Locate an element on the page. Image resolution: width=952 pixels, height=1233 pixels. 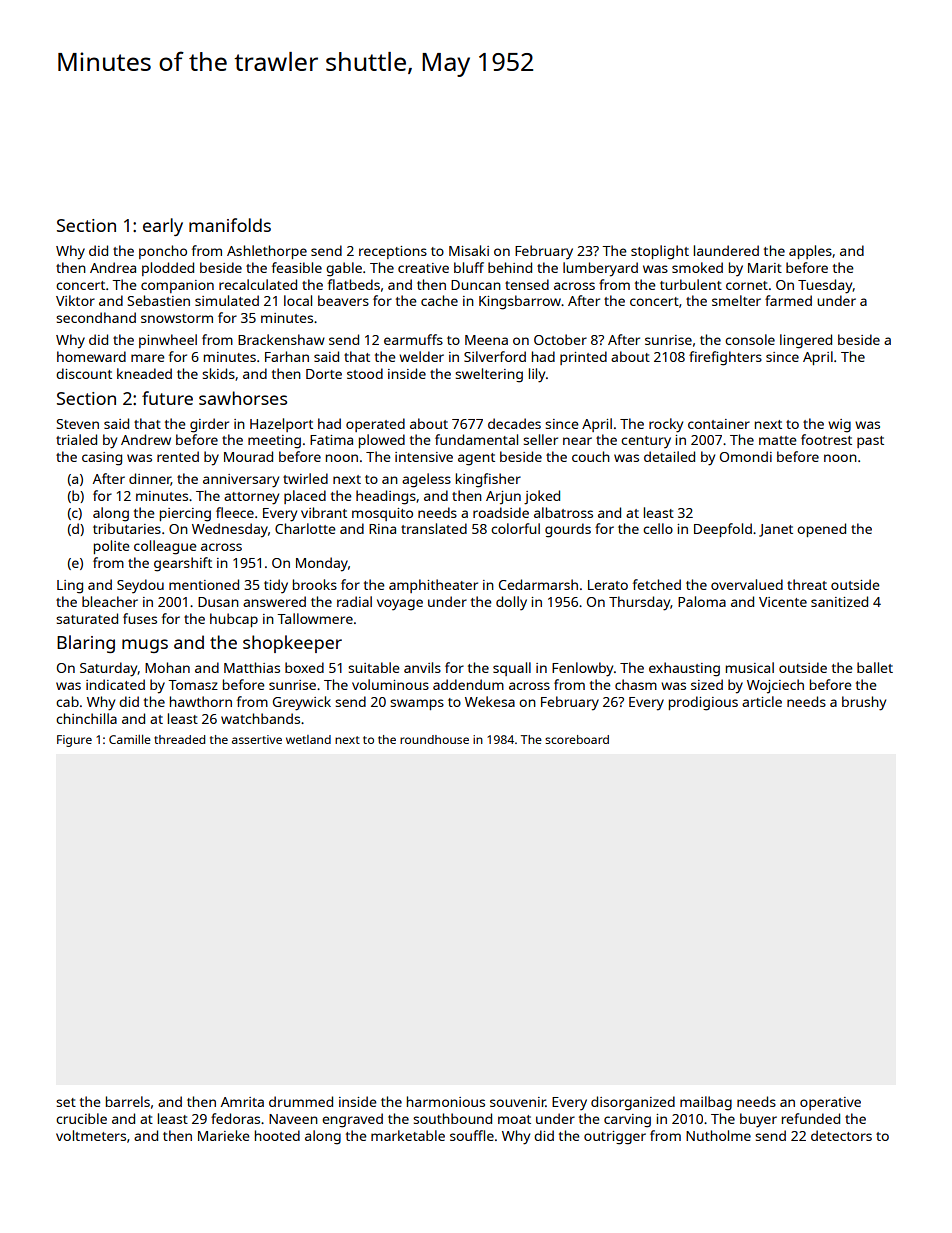
scoreboard is located at coordinates (577, 739).
